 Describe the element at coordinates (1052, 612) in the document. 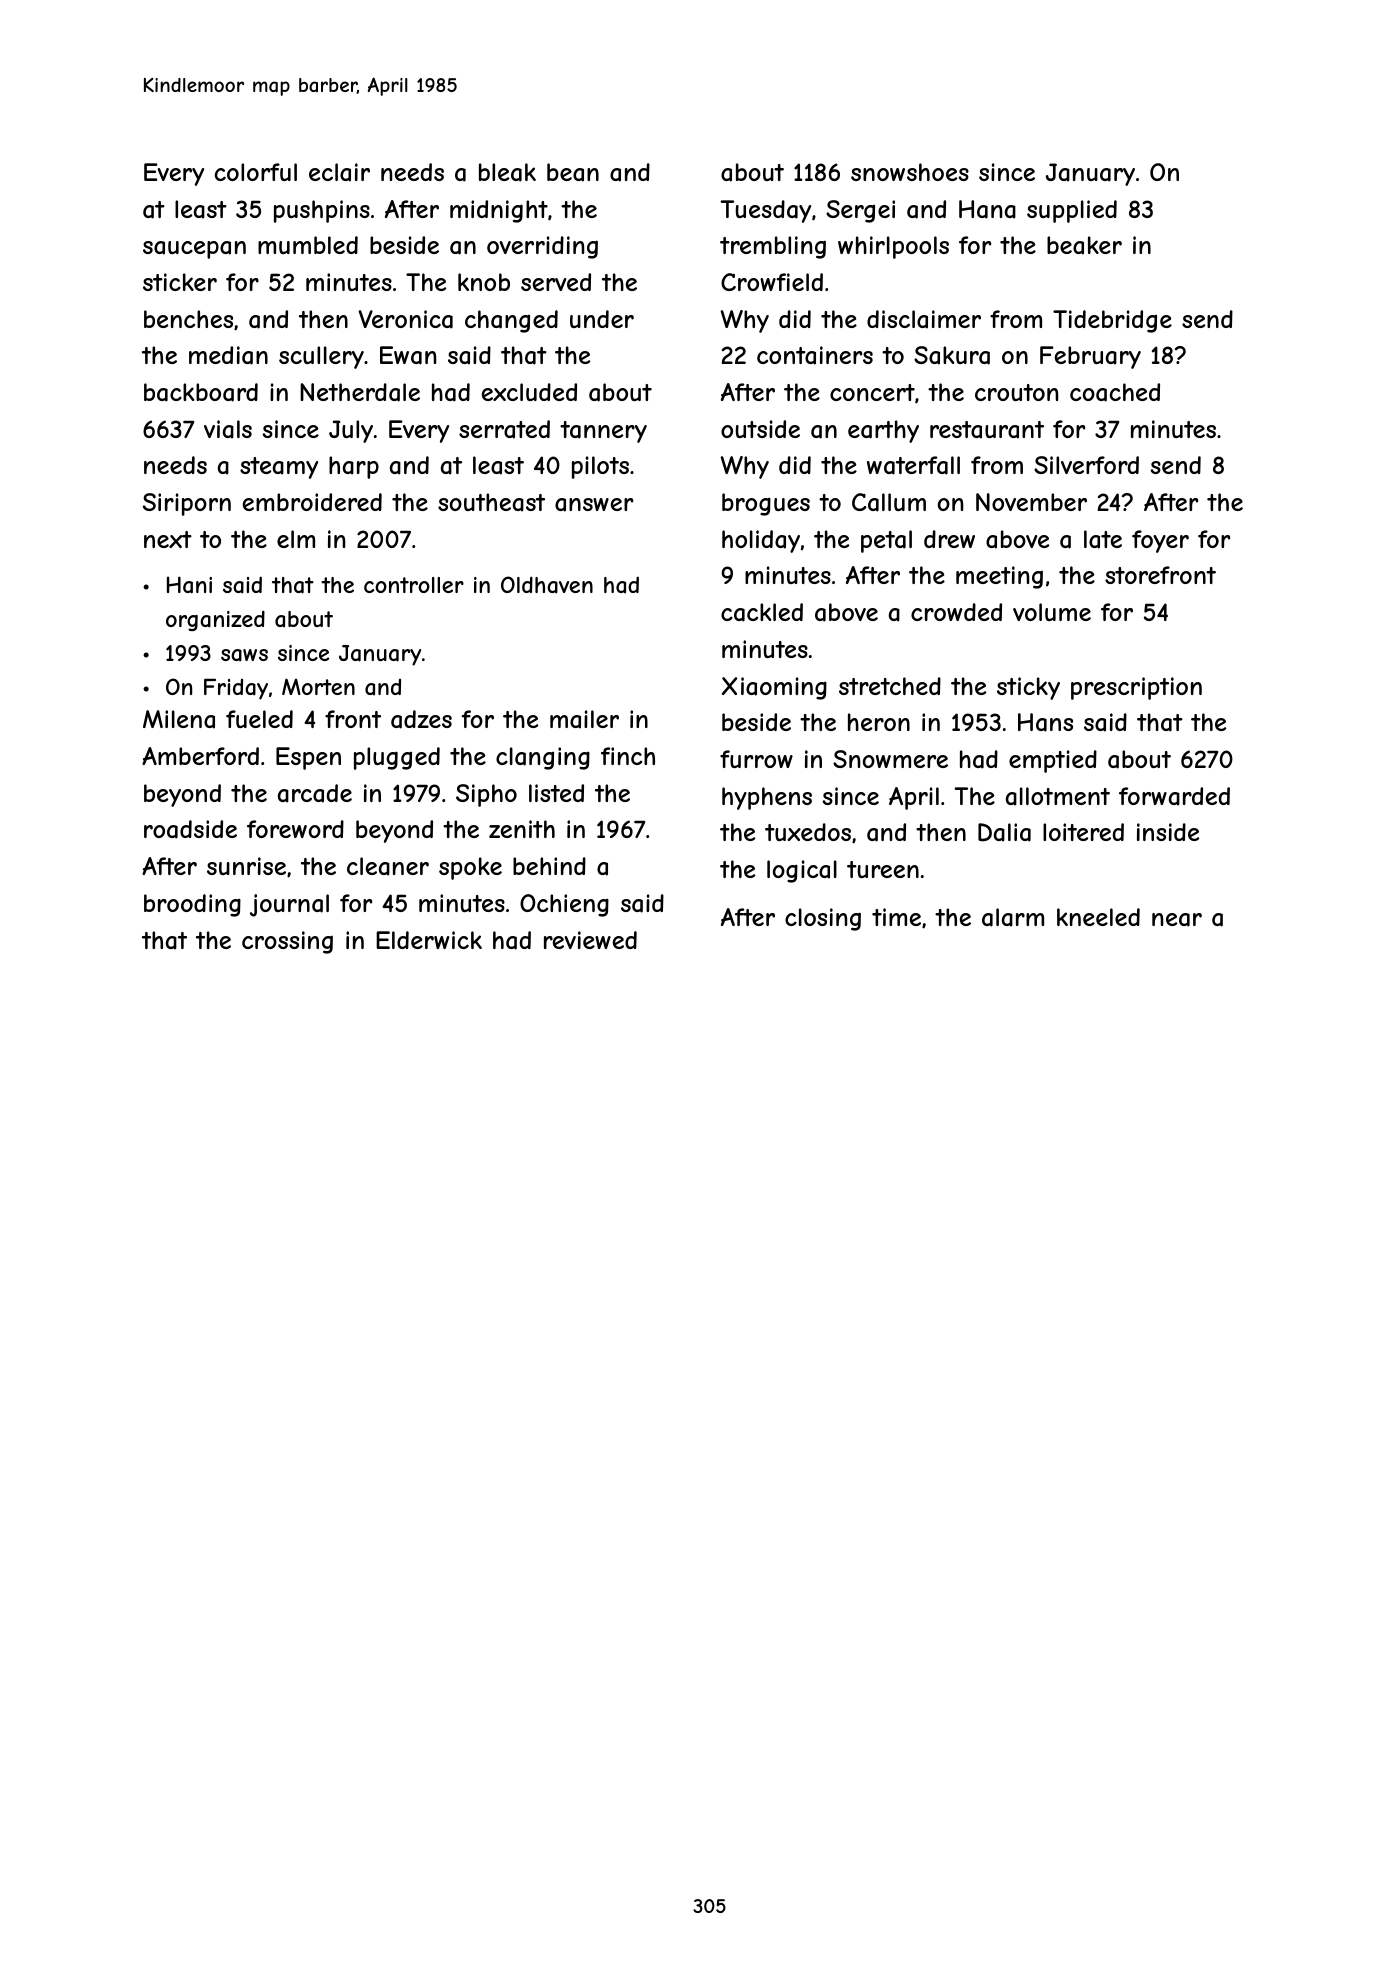

I see `volume` at that location.
